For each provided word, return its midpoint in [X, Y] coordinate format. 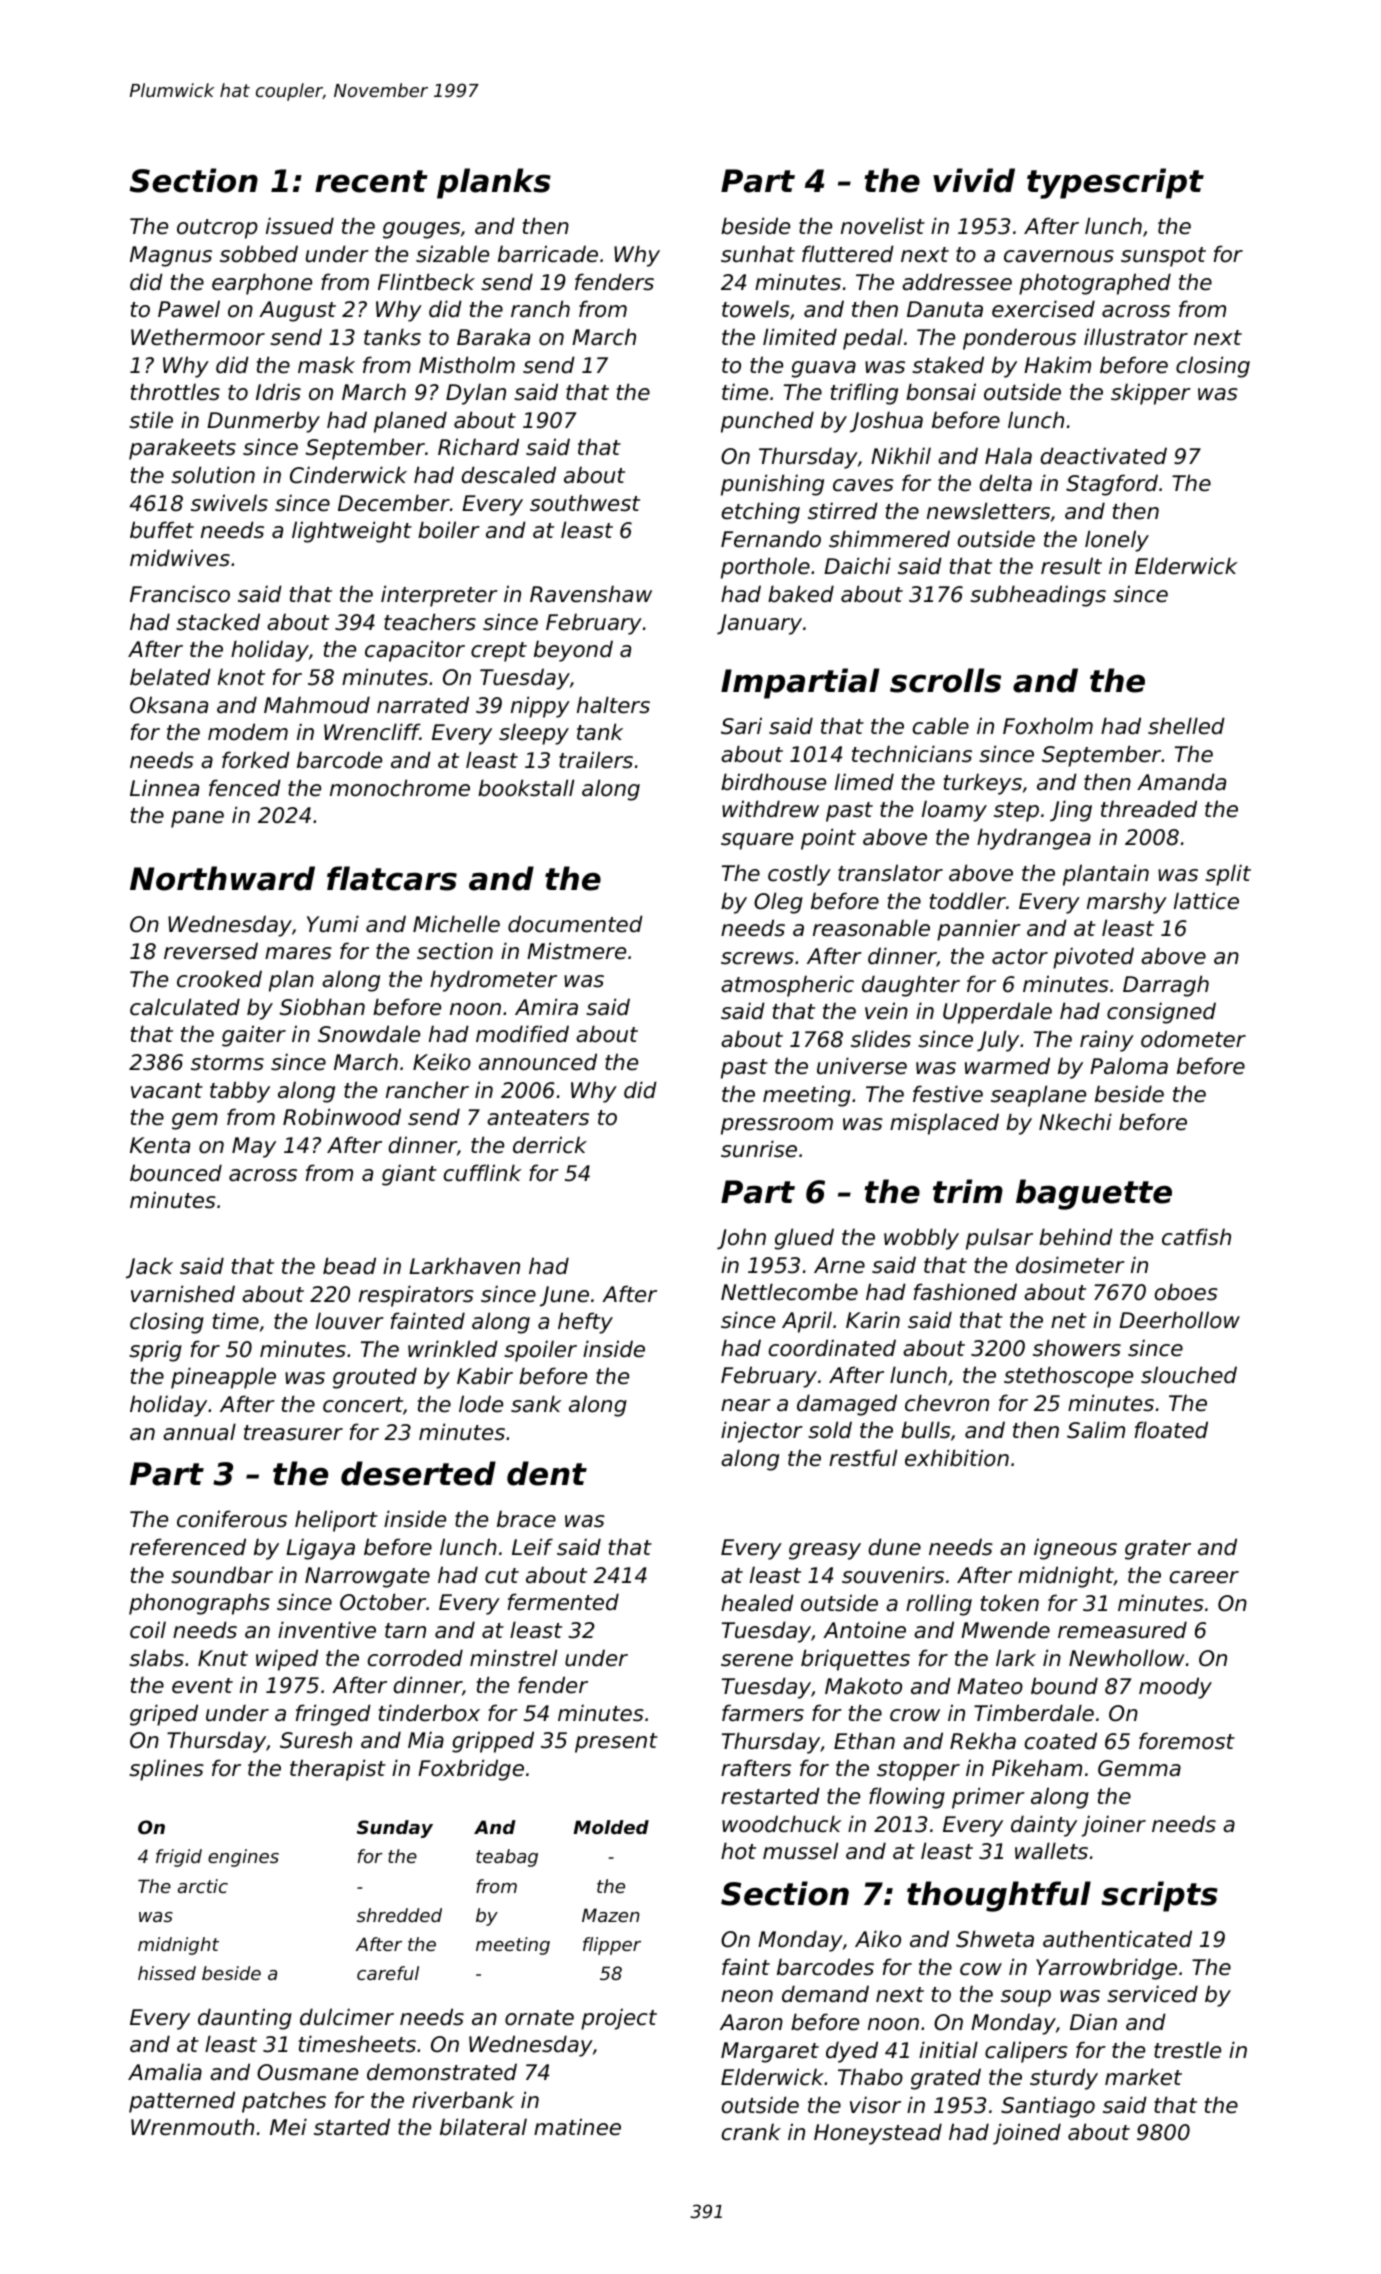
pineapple [223, 1378]
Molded [611, 1827]
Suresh [316, 1740]
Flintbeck [426, 282]
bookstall [526, 788]
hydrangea [1034, 839]
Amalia [165, 2072]
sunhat [758, 254]
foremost [1187, 1741]
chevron [947, 1403]
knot [241, 677]
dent [547, 1473]
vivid [974, 180]
